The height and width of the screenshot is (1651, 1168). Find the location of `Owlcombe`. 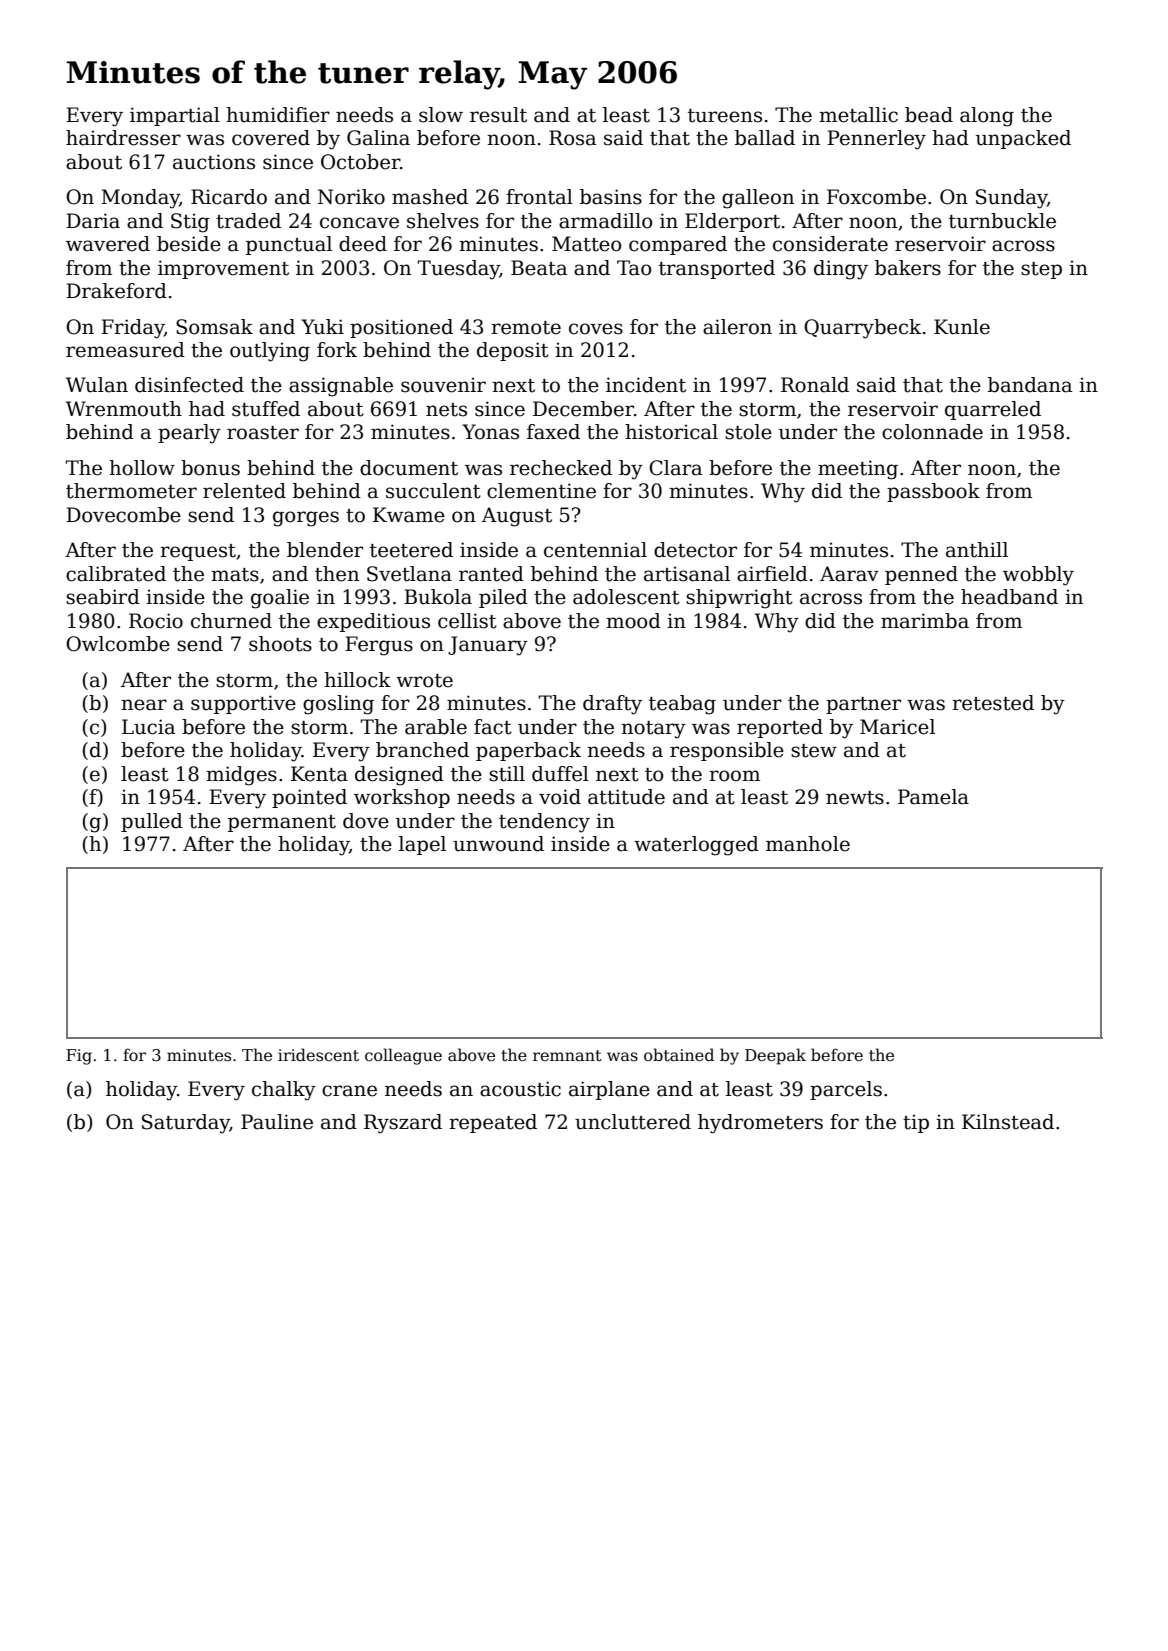

Owlcombe is located at coordinates (118, 644).
